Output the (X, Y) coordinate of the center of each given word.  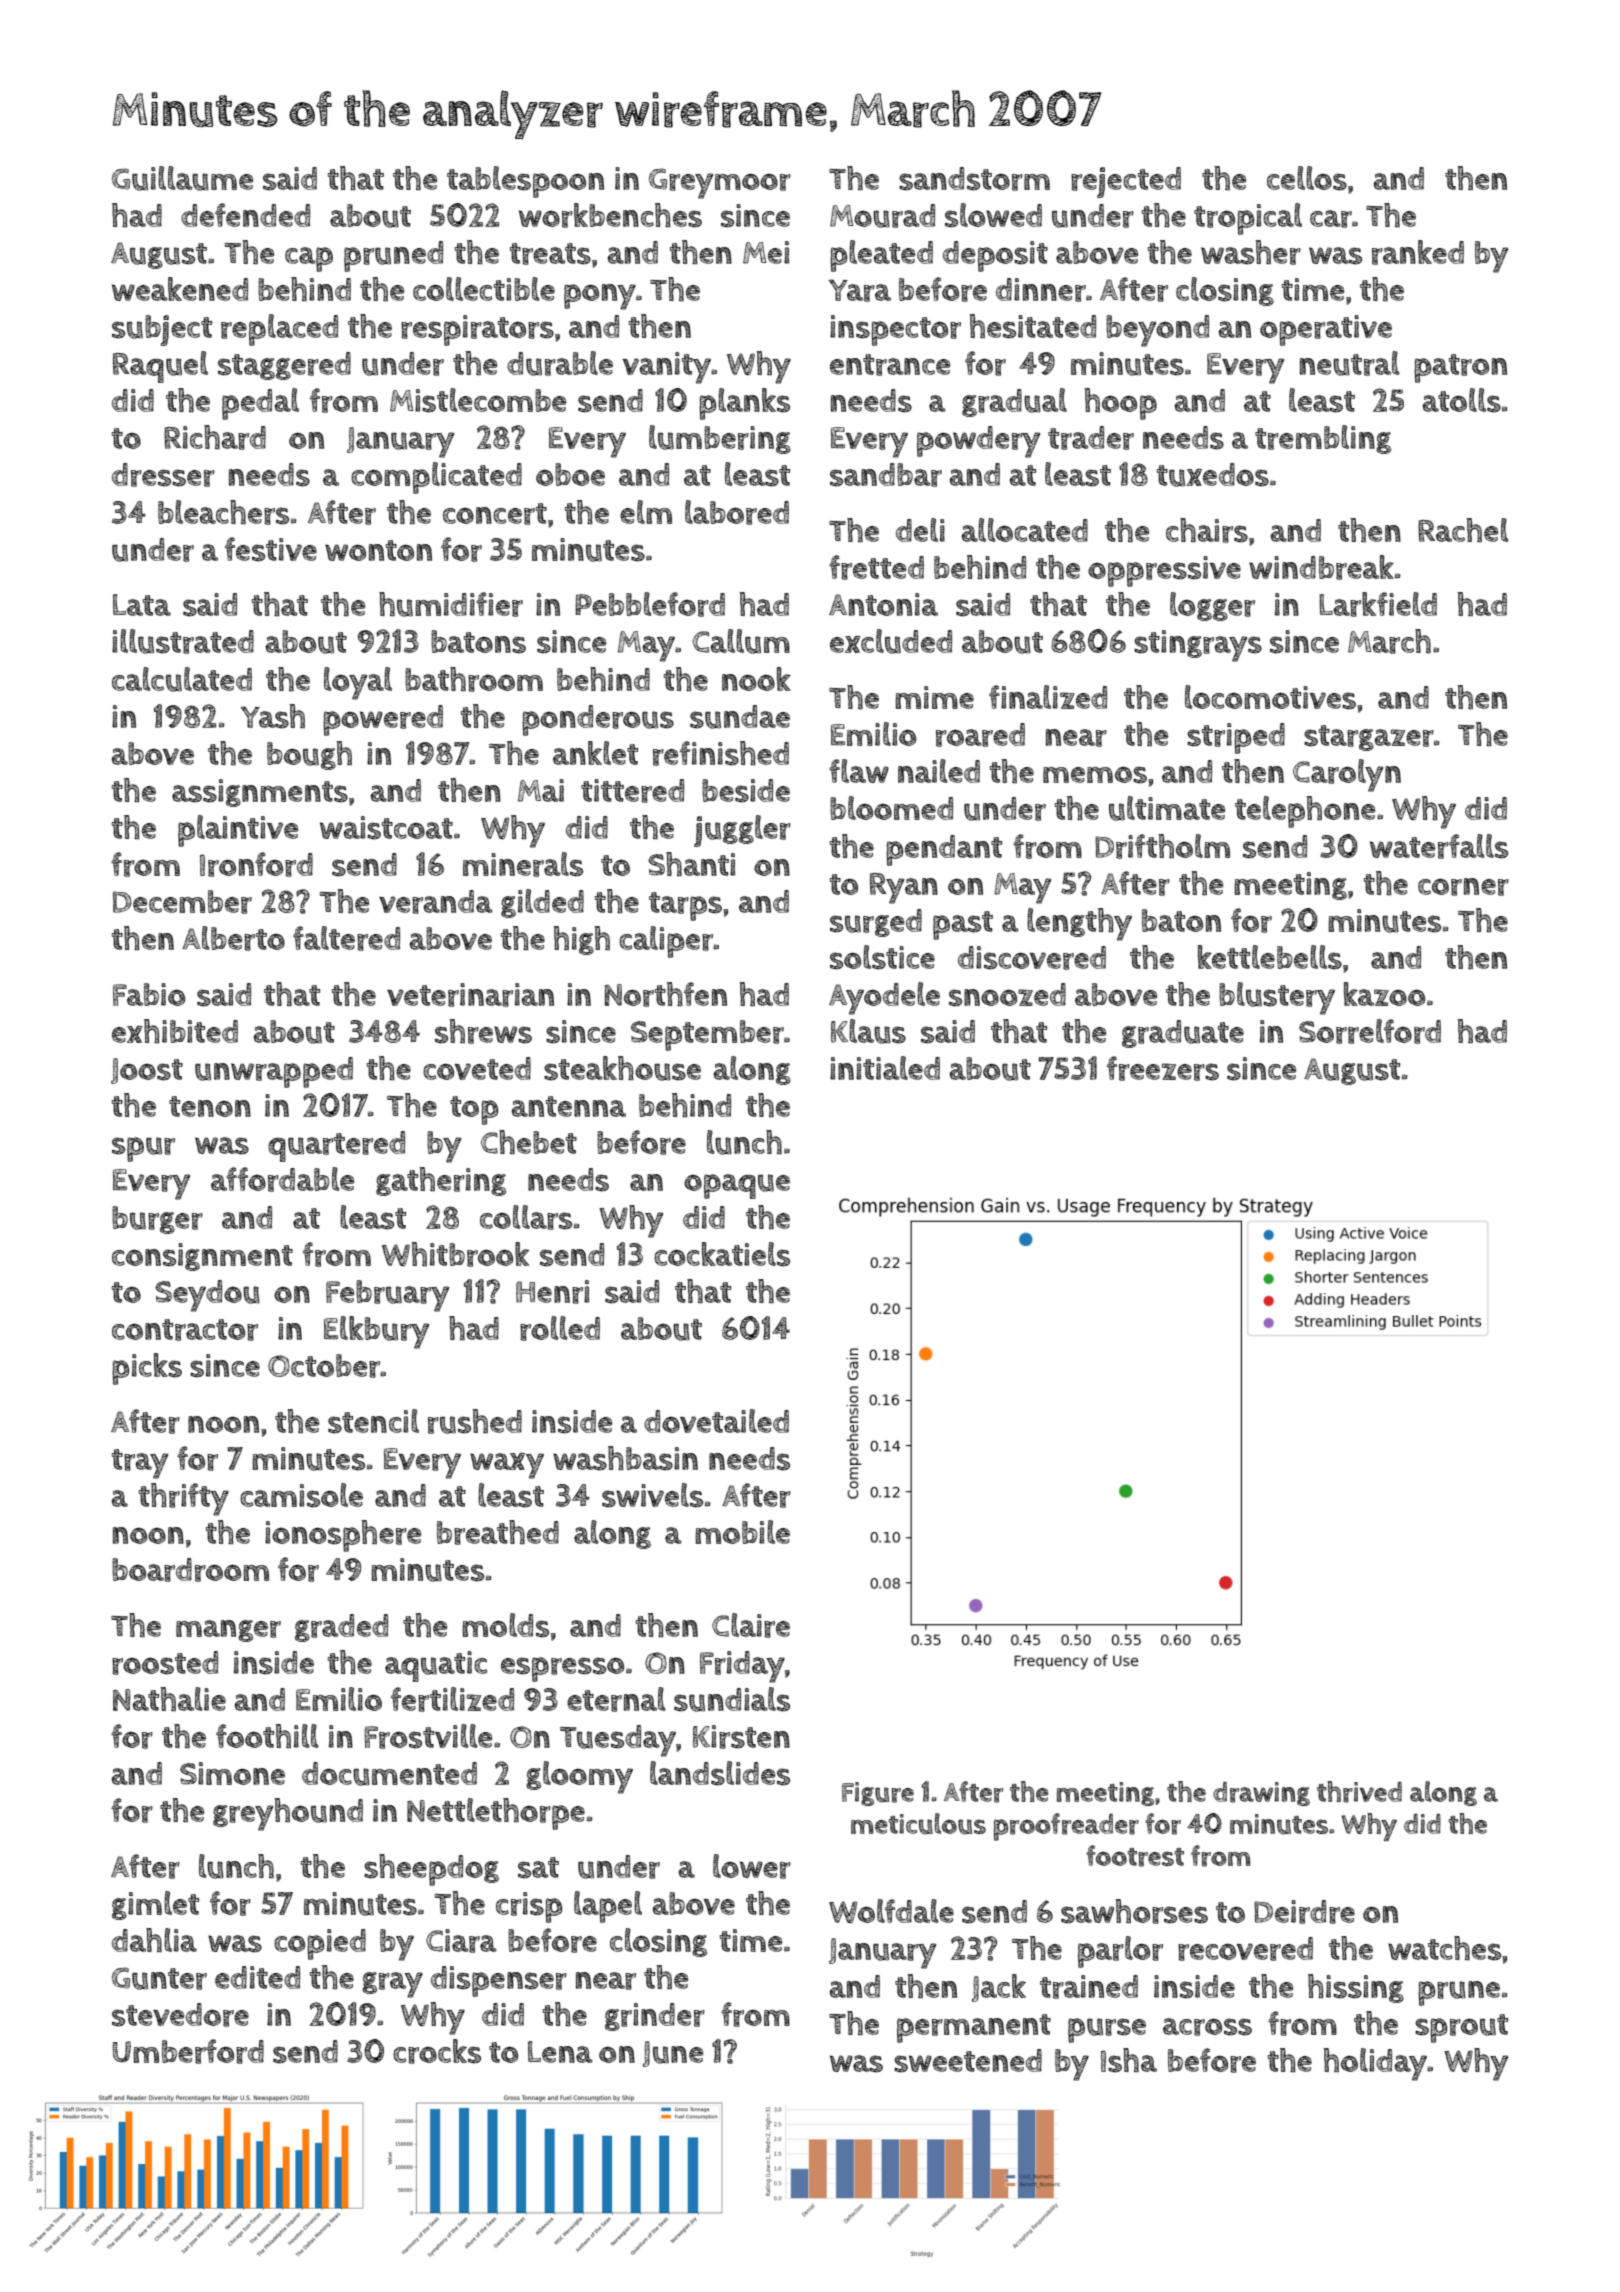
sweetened (968, 2061)
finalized (1048, 697)
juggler (742, 831)
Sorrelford (1370, 1031)
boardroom (190, 1570)
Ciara (461, 1941)
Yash (273, 716)
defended (245, 215)
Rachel (1463, 530)
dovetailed (716, 1421)
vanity (666, 368)
